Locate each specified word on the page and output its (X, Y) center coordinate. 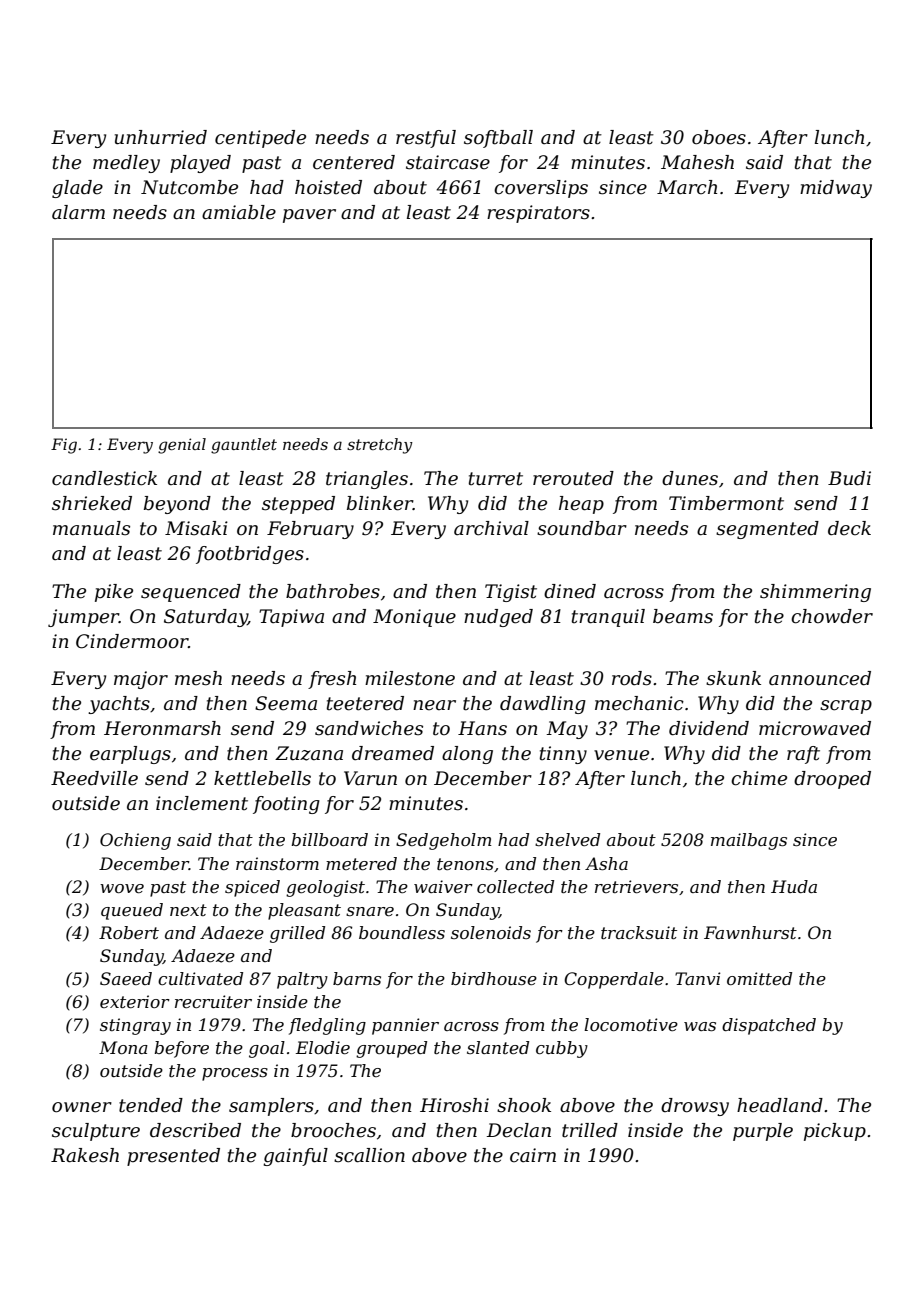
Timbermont (726, 503)
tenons (465, 864)
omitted (759, 978)
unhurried (161, 137)
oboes (719, 137)
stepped (298, 505)
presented (173, 1157)
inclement (202, 803)
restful (426, 139)
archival (491, 528)
